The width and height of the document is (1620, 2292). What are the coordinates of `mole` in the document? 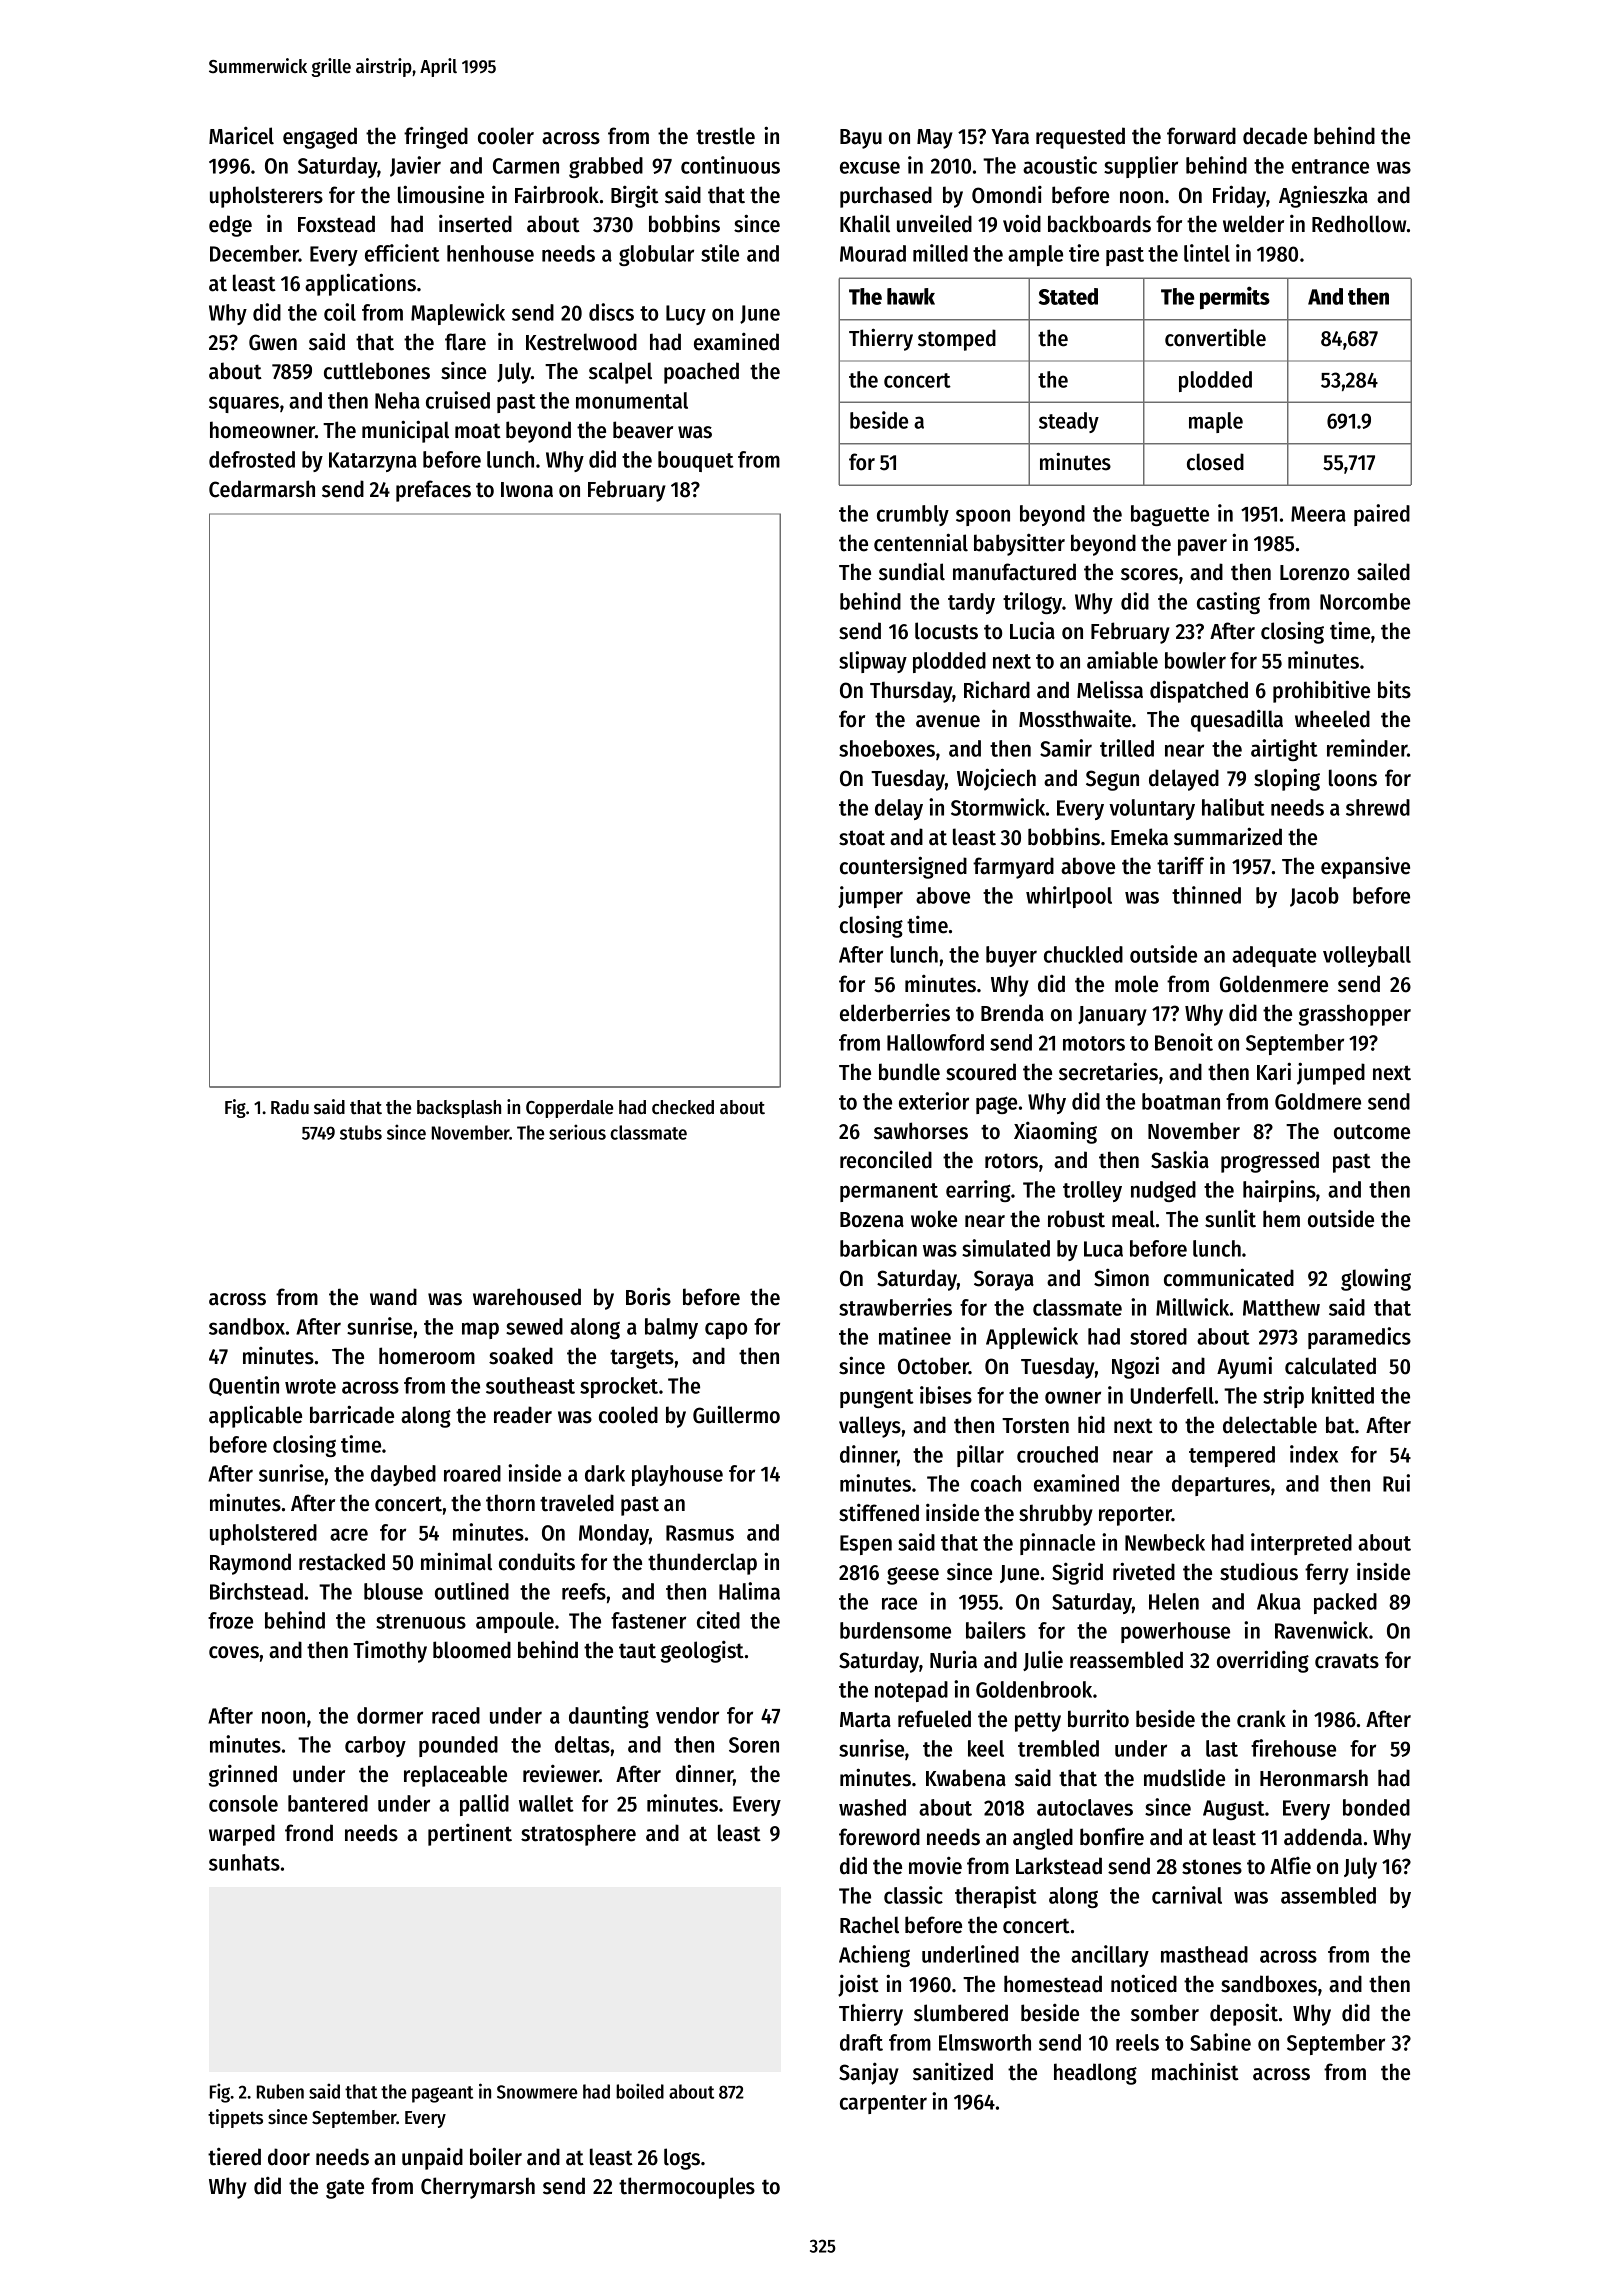 It's located at (1136, 984).
